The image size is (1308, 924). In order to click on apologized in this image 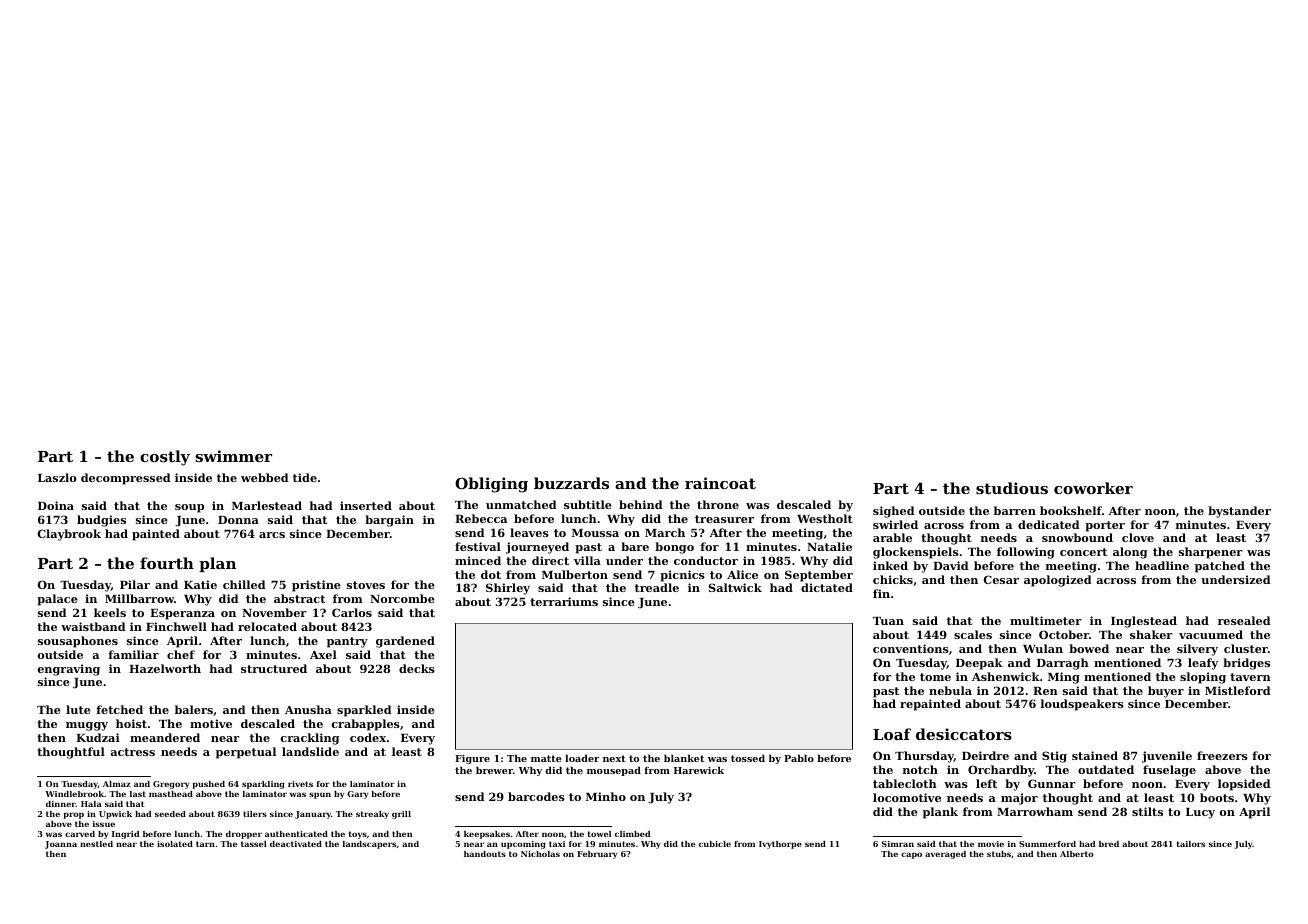, I will do `click(1057, 581)`.
